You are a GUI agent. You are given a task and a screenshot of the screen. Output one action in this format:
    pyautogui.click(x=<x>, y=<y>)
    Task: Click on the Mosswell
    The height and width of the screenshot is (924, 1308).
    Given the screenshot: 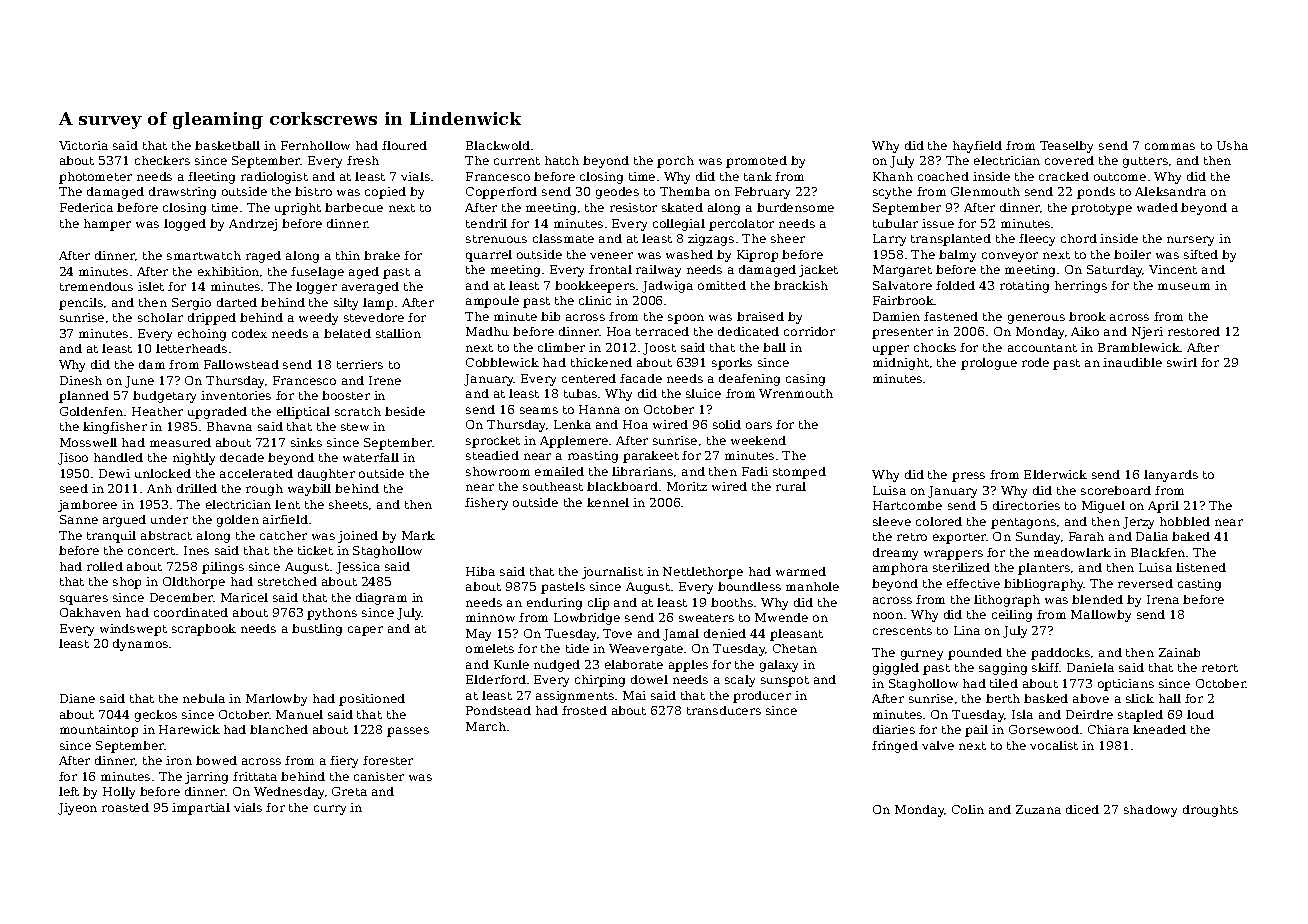 What is the action you would take?
    pyautogui.click(x=88, y=442)
